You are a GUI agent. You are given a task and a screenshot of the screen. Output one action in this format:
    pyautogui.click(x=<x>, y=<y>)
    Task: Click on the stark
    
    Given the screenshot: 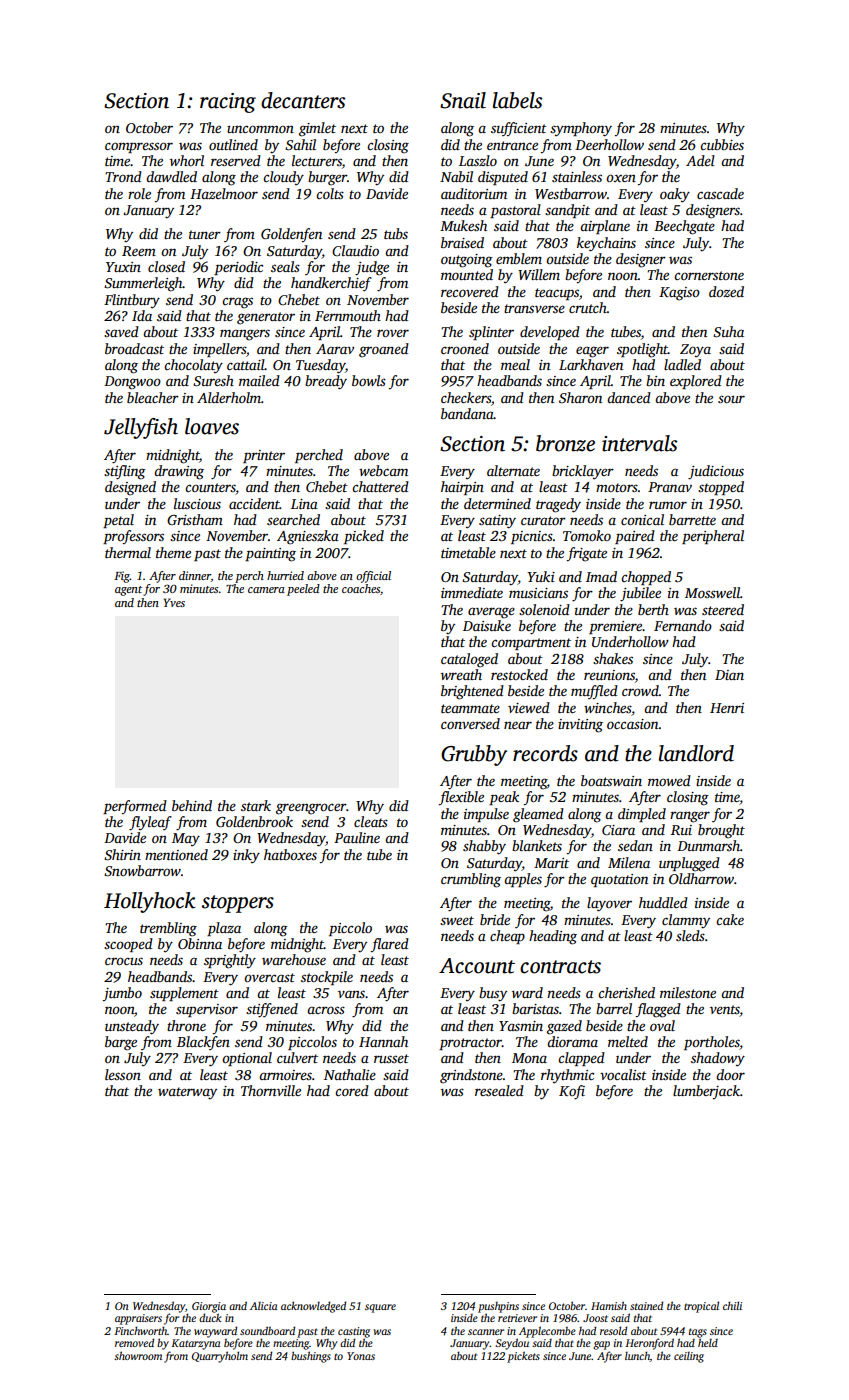 What is the action you would take?
    pyautogui.click(x=256, y=805)
